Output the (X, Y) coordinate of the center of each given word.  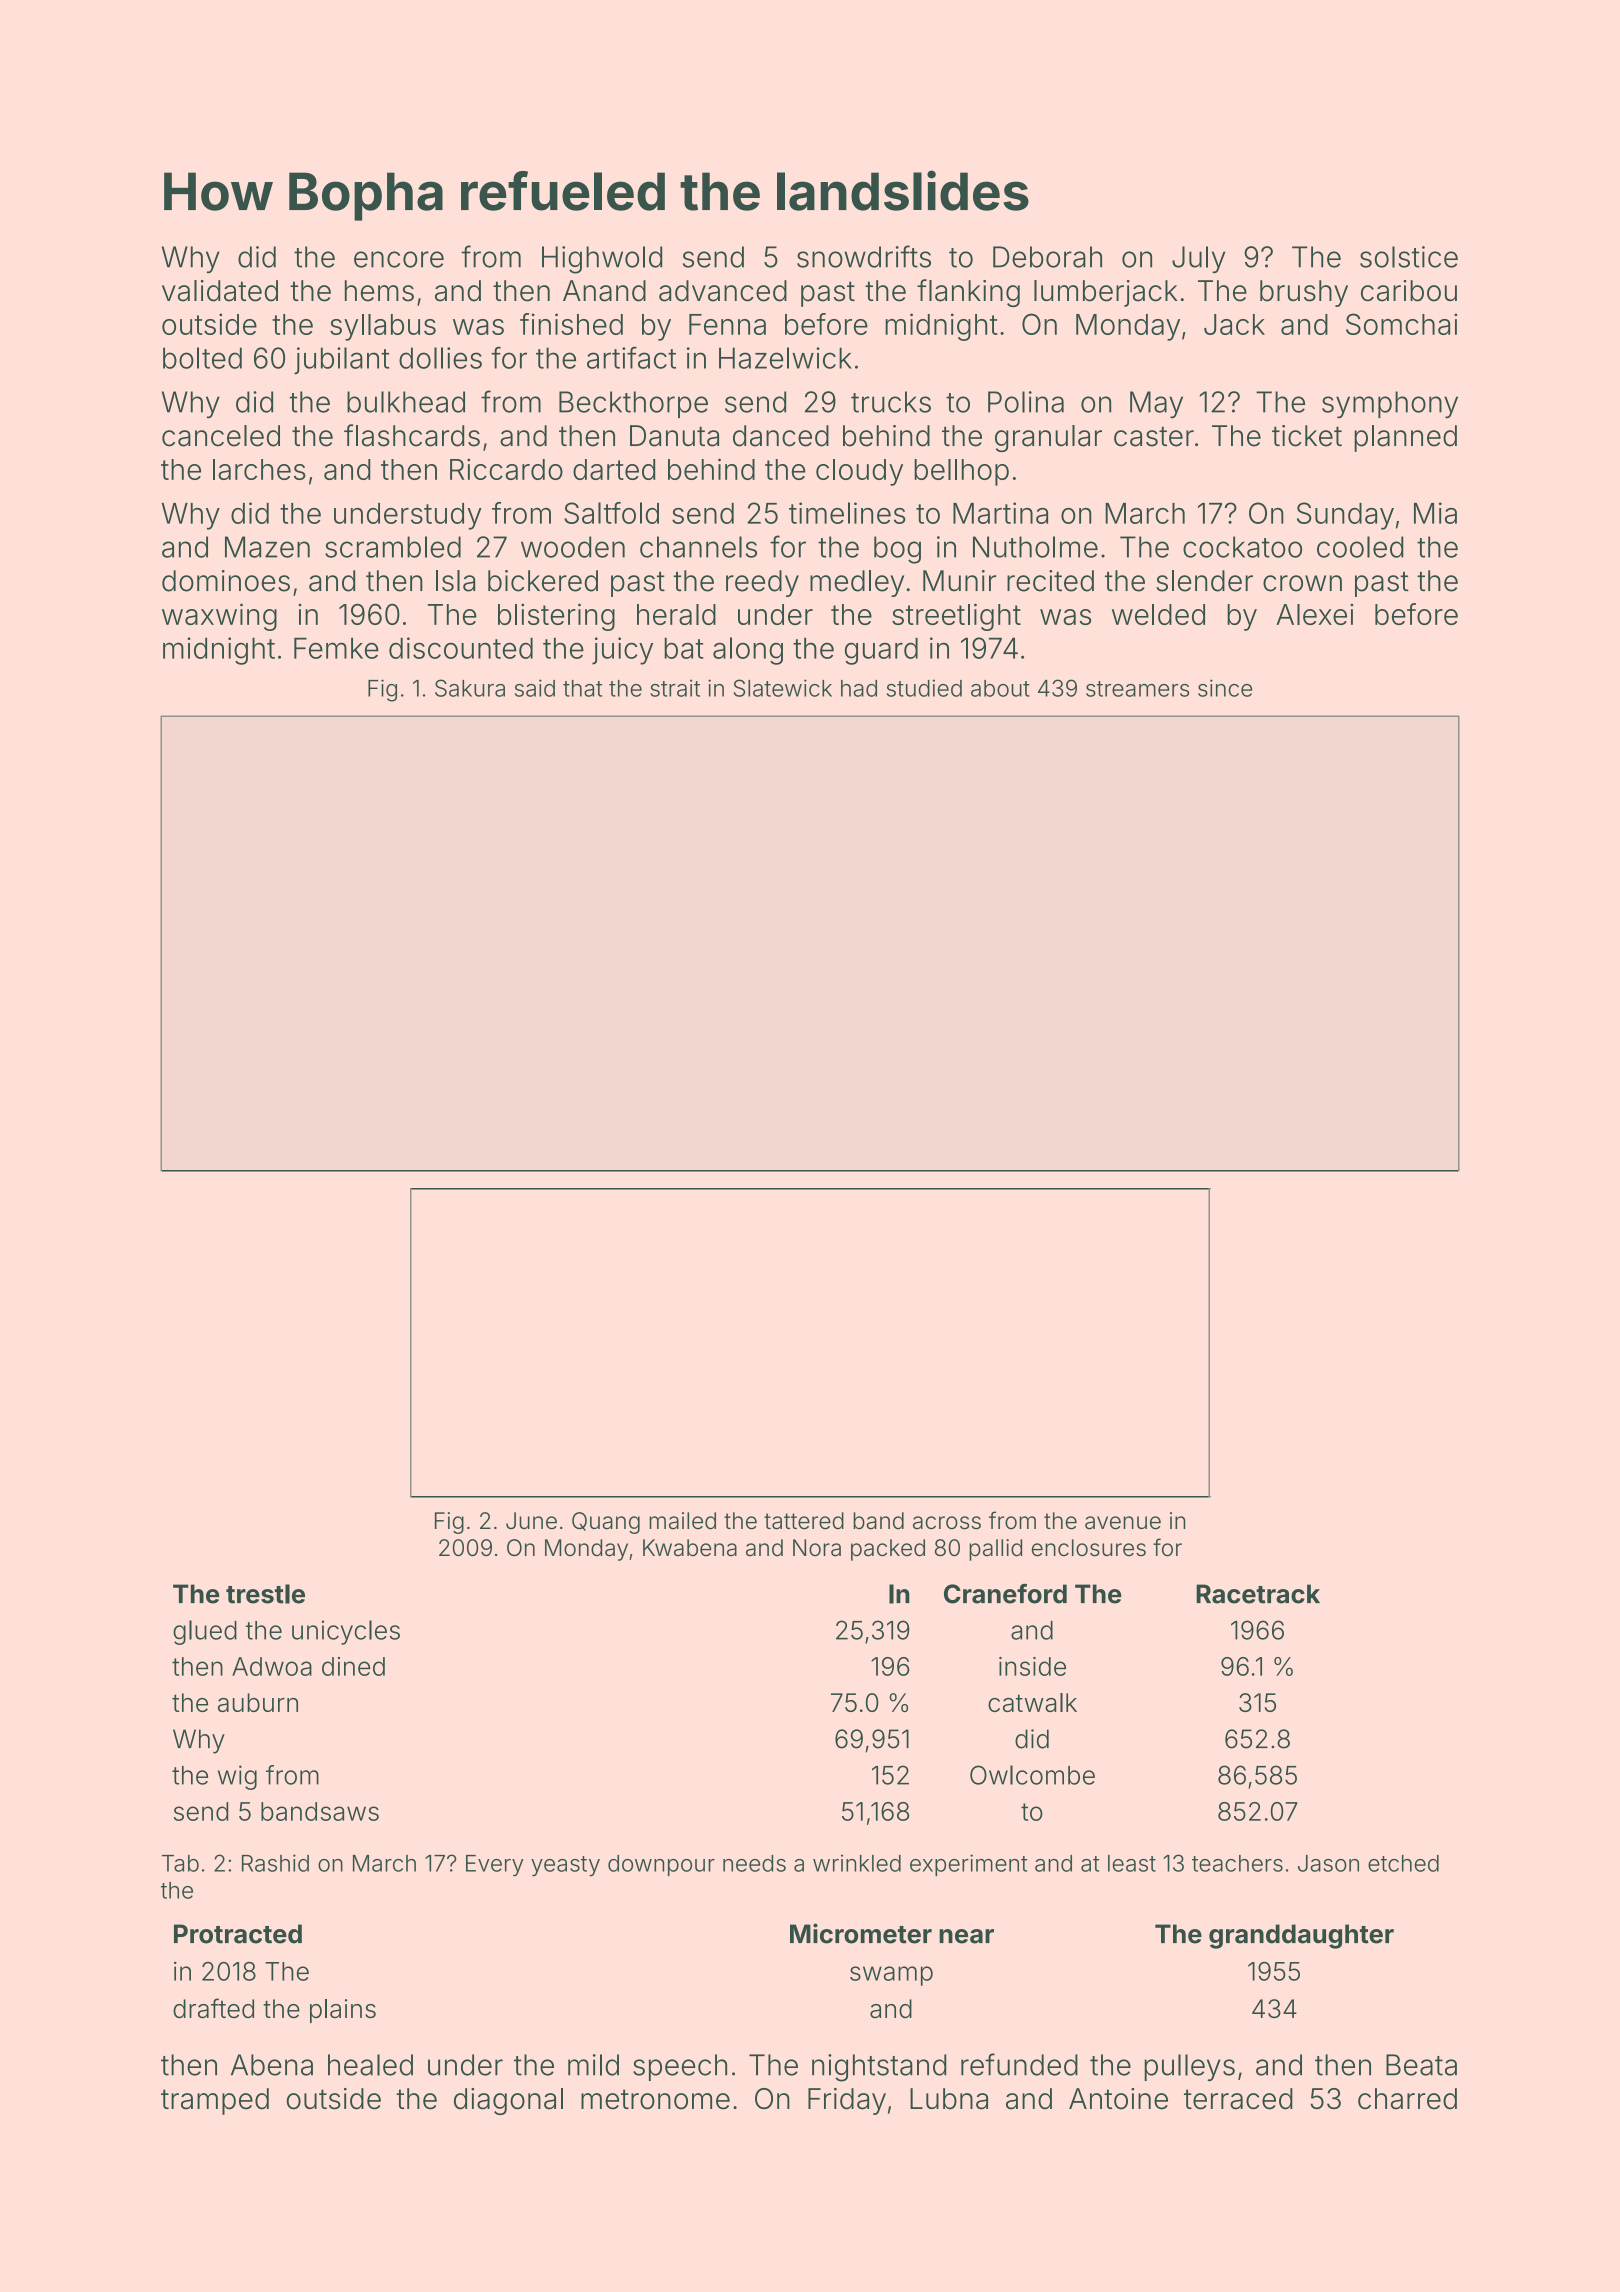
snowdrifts (864, 256)
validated (220, 291)
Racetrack (1258, 1594)
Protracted (238, 1934)
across (947, 1523)
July (1198, 259)
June (531, 1521)
